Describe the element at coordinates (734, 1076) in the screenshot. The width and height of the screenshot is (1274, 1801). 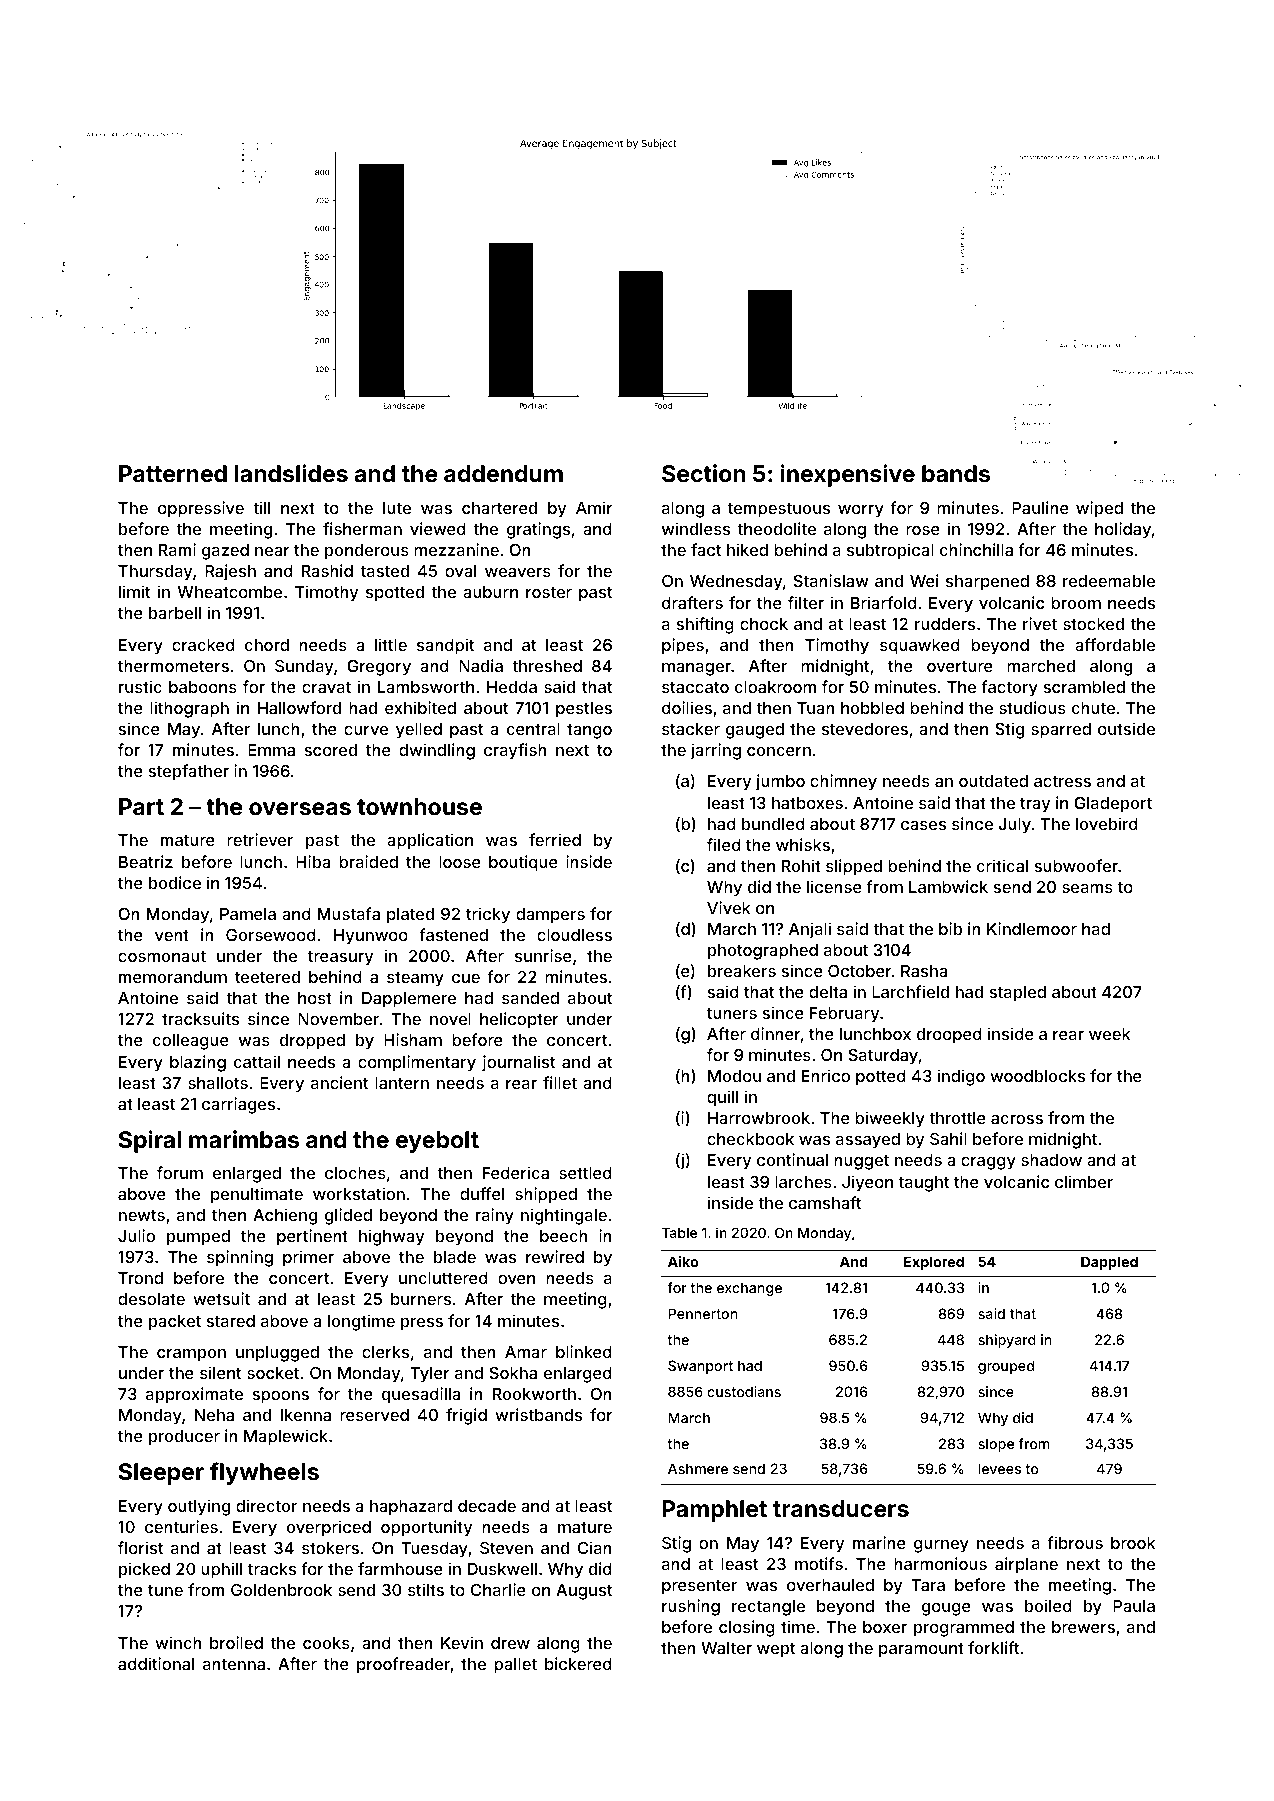
I see `Modou` at that location.
